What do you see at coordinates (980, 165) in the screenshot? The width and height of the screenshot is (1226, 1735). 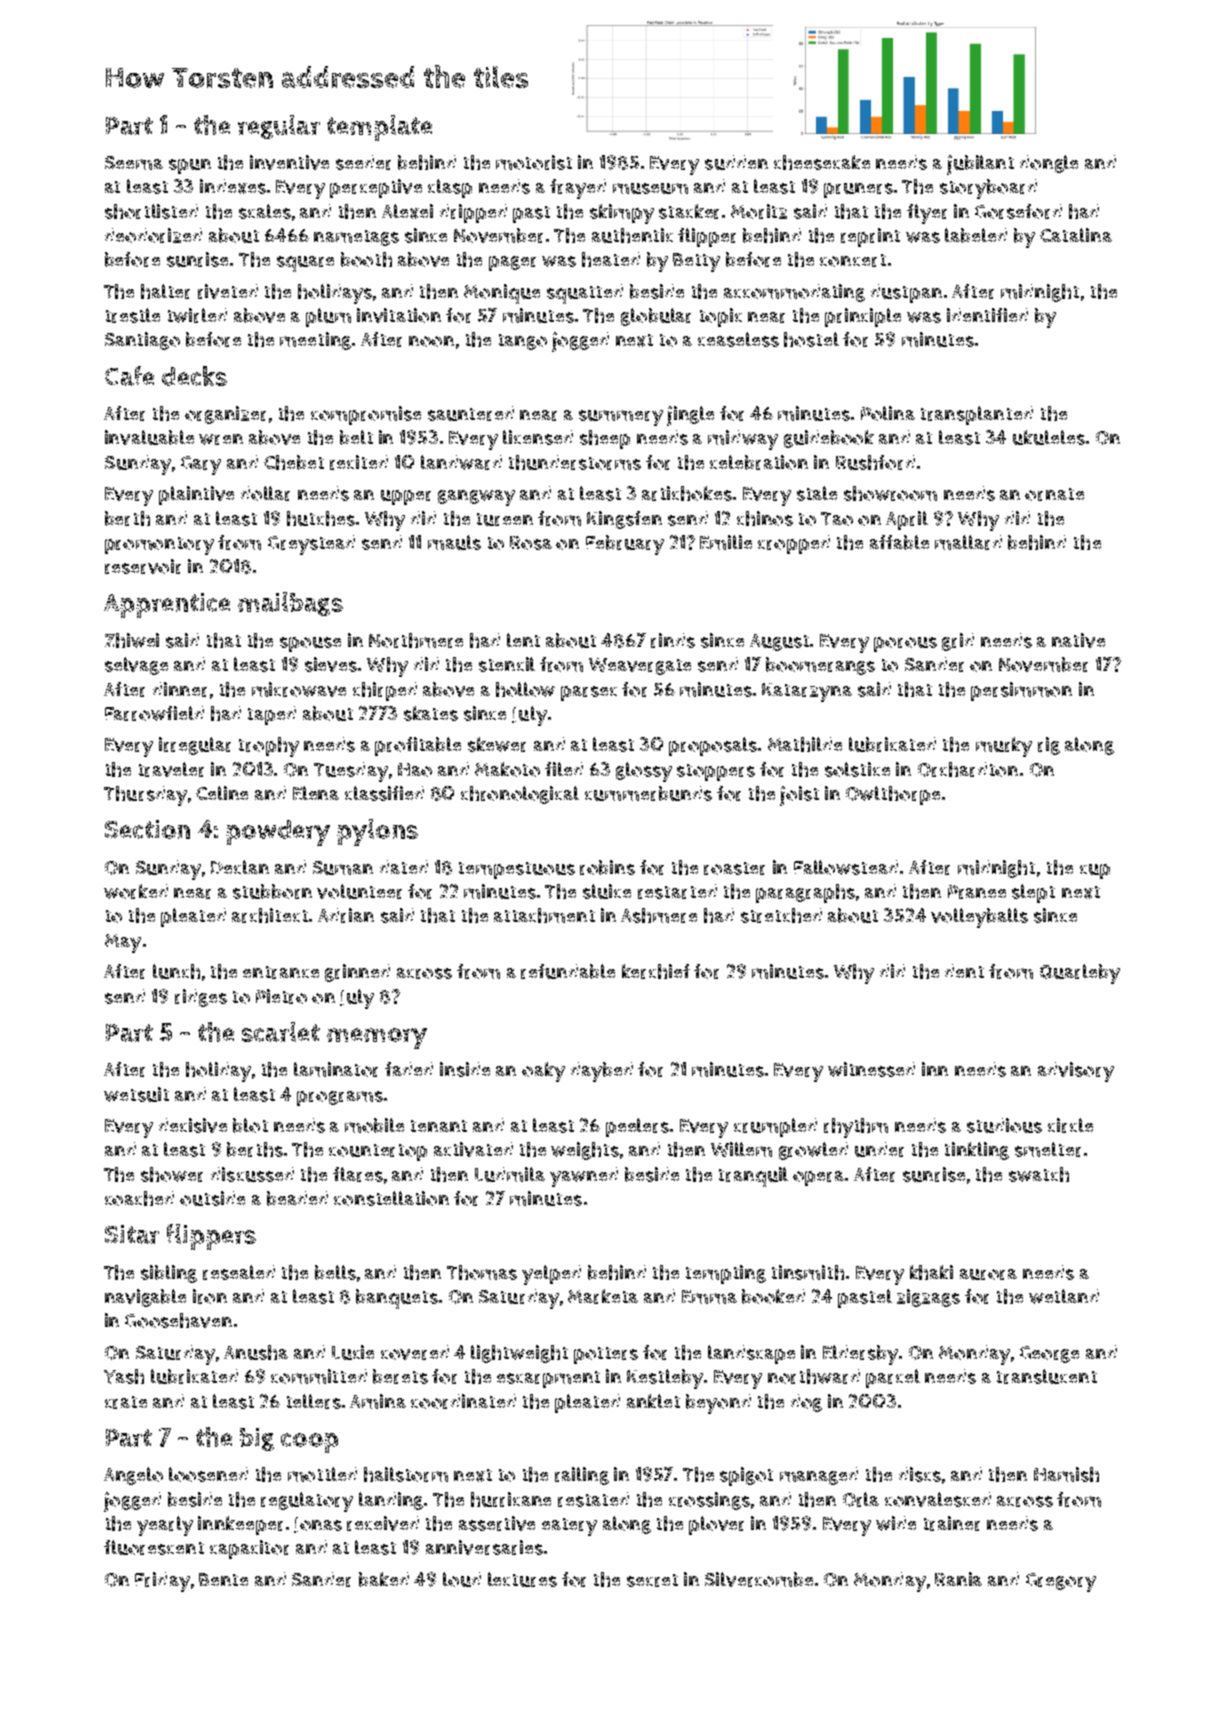 I see `jubilant` at bounding box center [980, 165].
